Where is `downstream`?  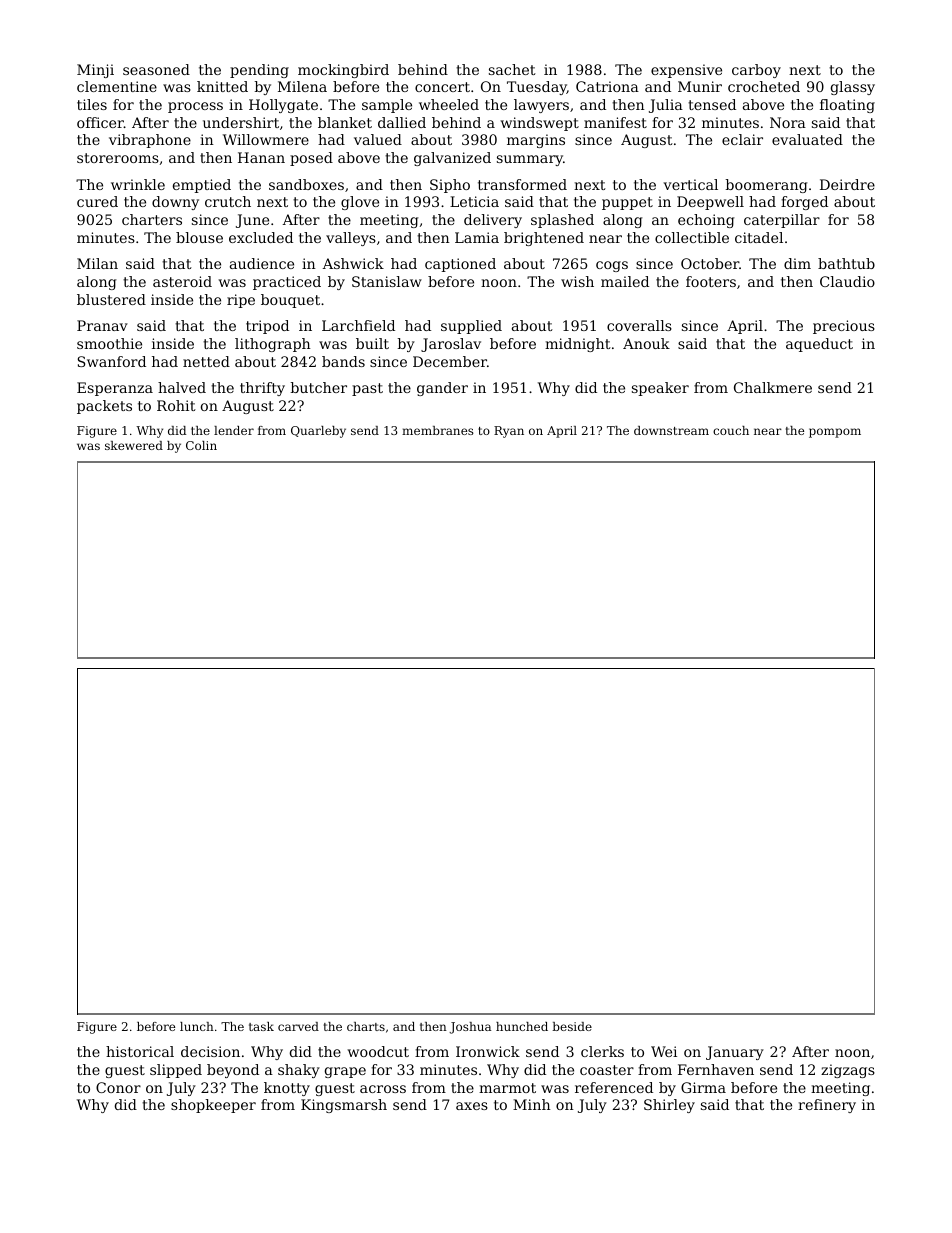 downstream is located at coordinates (671, 430).
